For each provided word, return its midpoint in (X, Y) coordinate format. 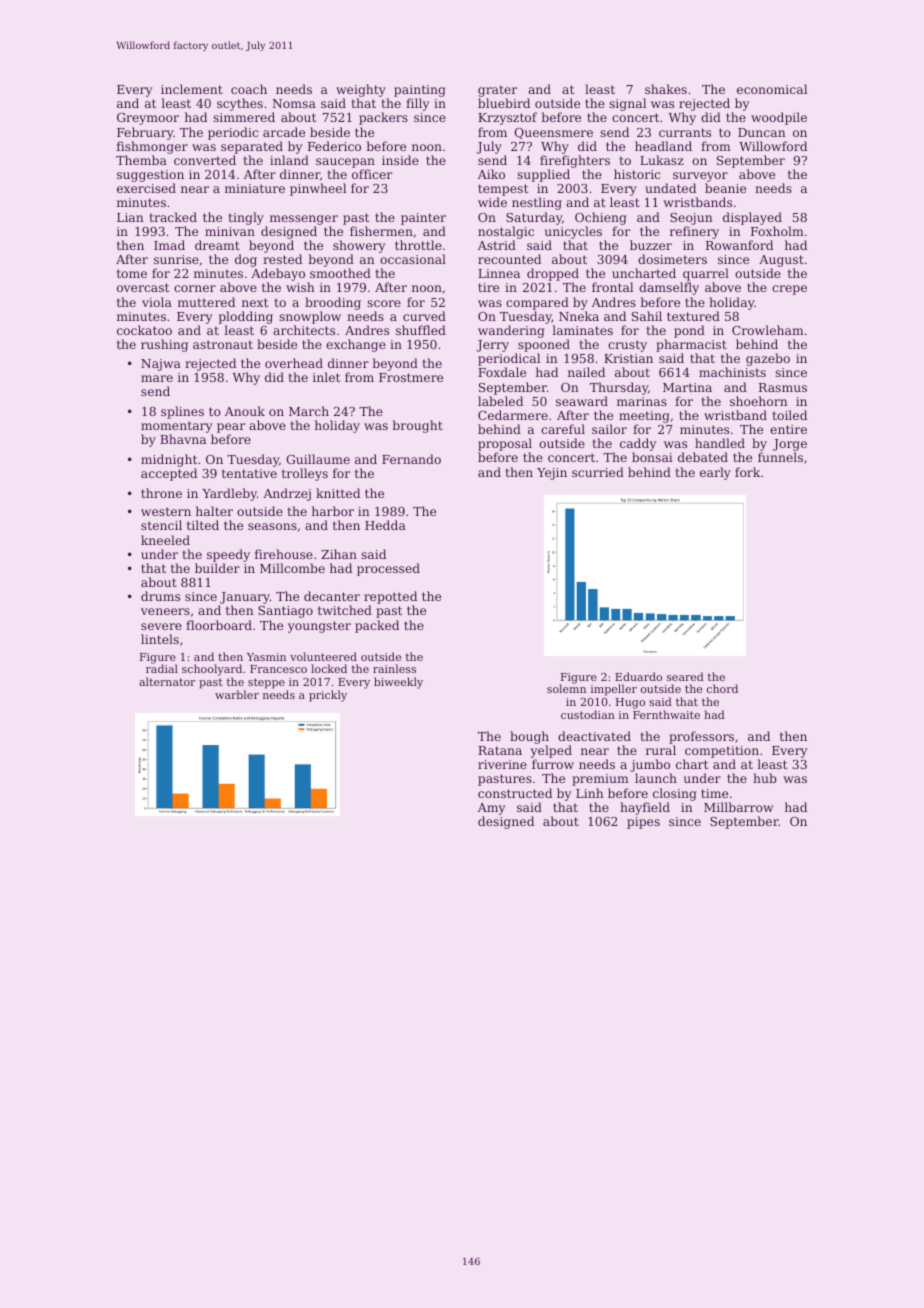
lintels (160, 639)
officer (372, 174)
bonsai (652, 457)
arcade (284, 132)
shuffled (421, 330)
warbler (237, 694)
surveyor (700, 177)
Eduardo (638, 676)
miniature (255, 188)
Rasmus (783, 387)
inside (400, 160)
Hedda (385, 525)
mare (157, 378)
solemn (566, 689)
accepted (169, 474)
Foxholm (777, 231)
